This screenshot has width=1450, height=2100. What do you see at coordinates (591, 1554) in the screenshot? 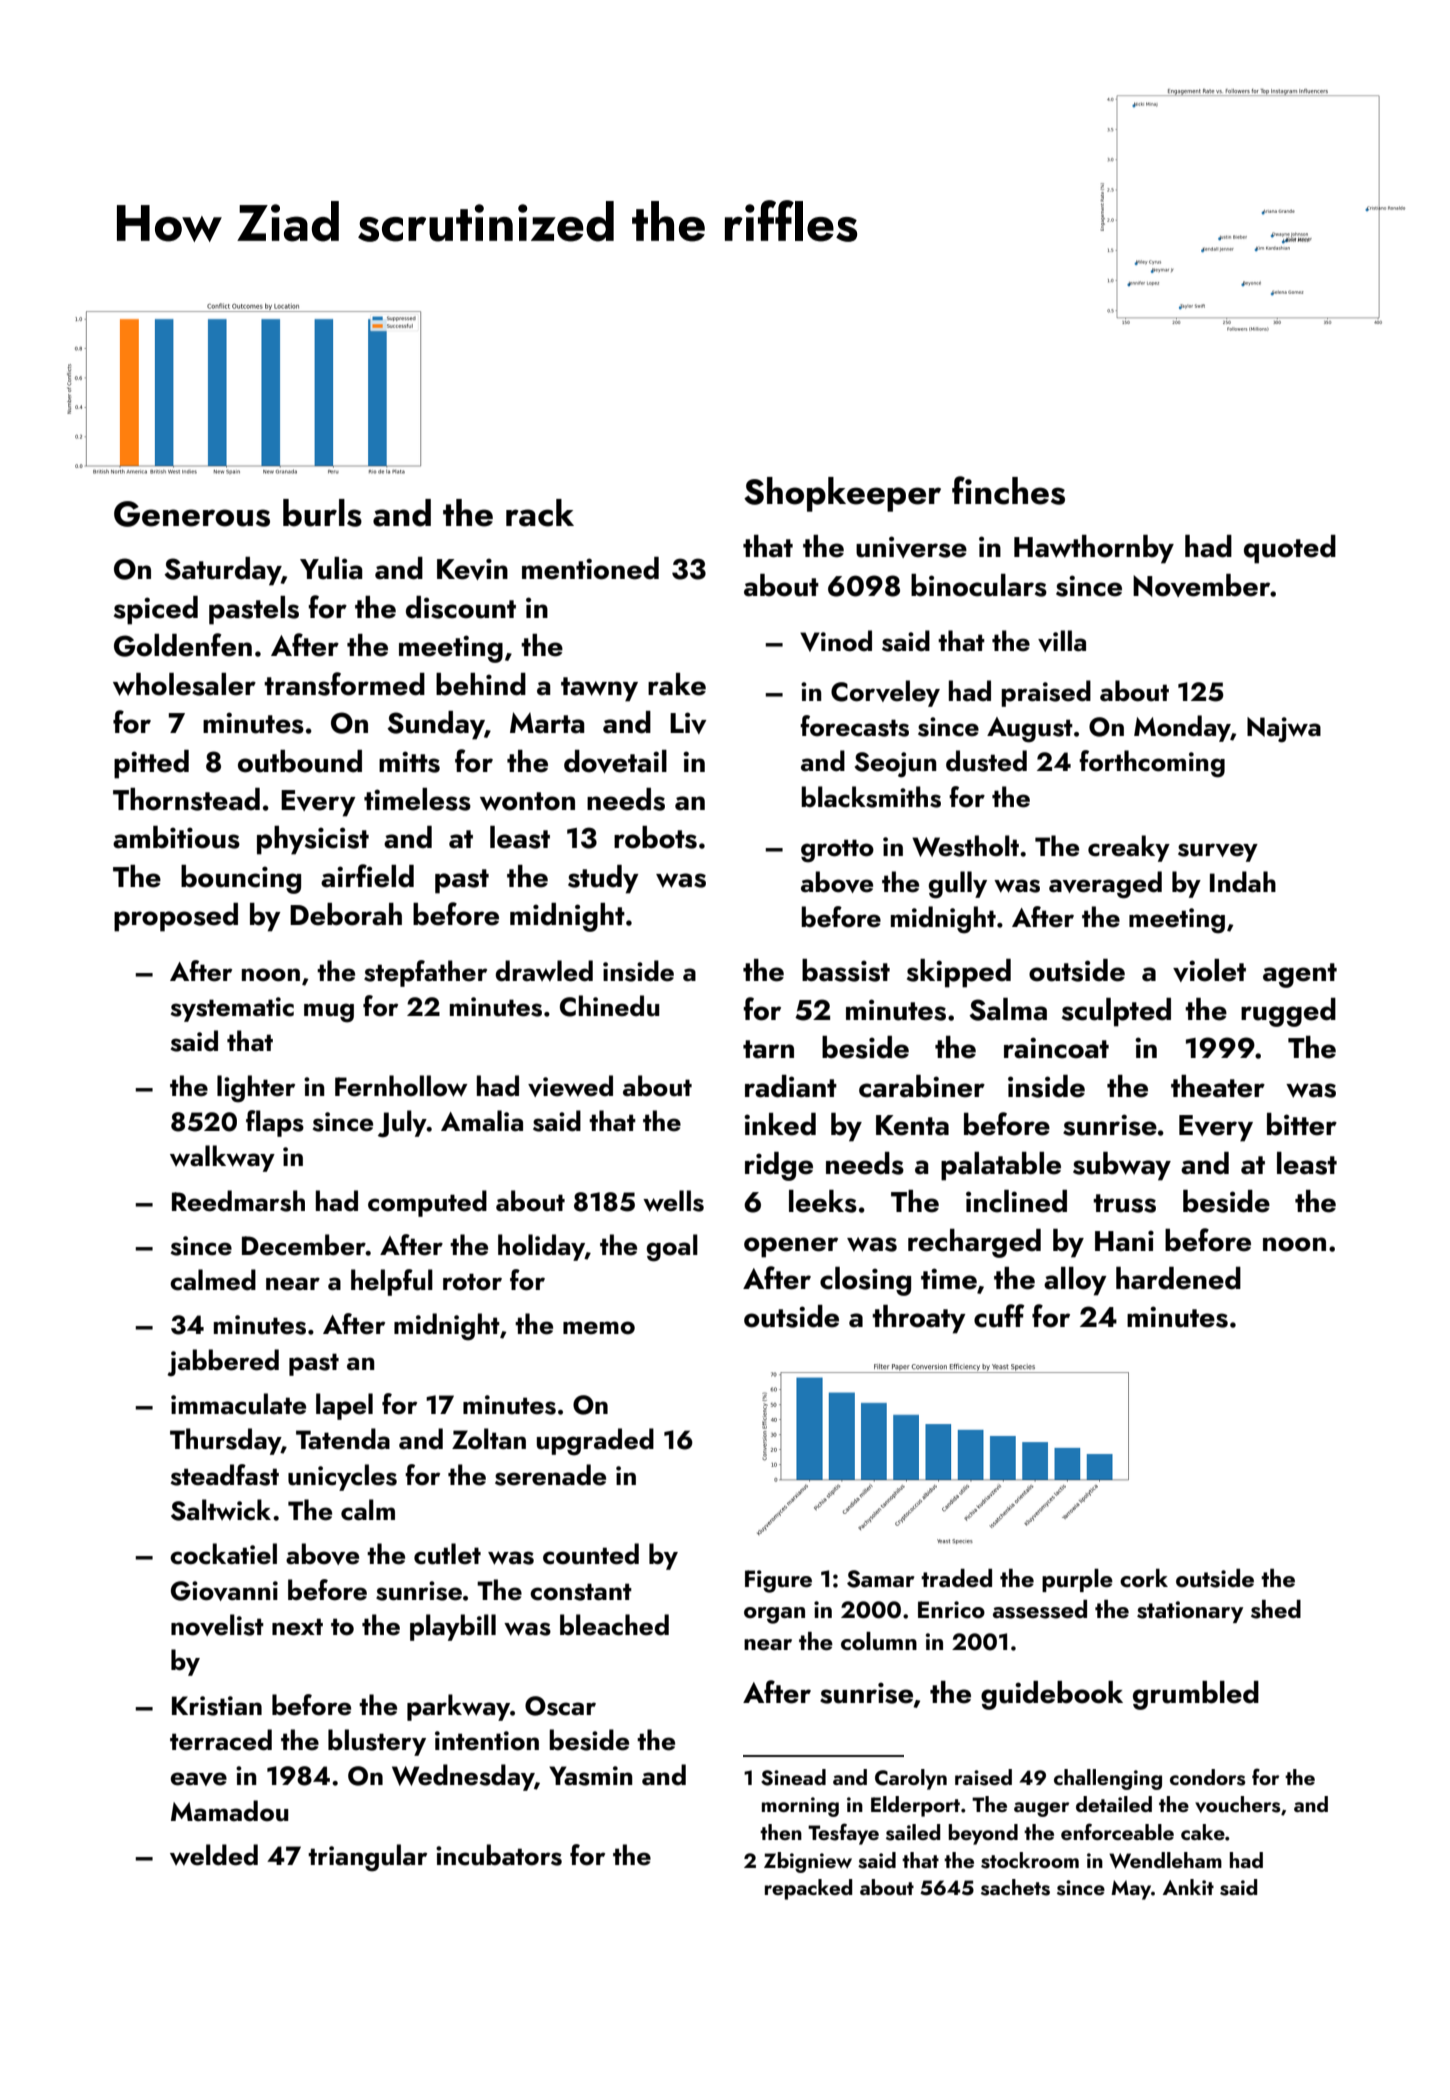
I see `counted` at bounding box center [591, 1554].
